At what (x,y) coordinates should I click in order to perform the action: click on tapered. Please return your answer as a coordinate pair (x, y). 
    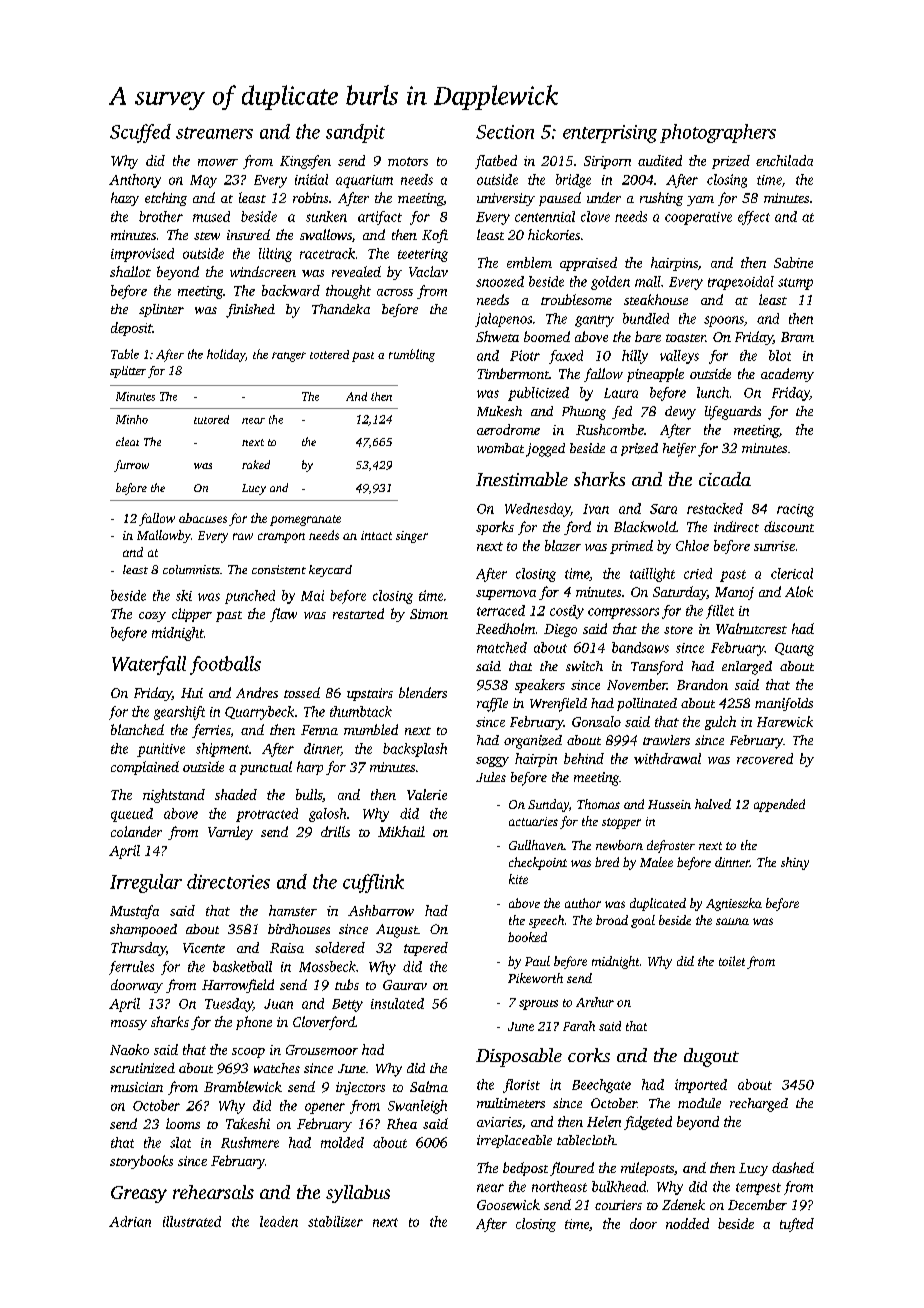
    Looking at the image, I should click on (426, 949).
